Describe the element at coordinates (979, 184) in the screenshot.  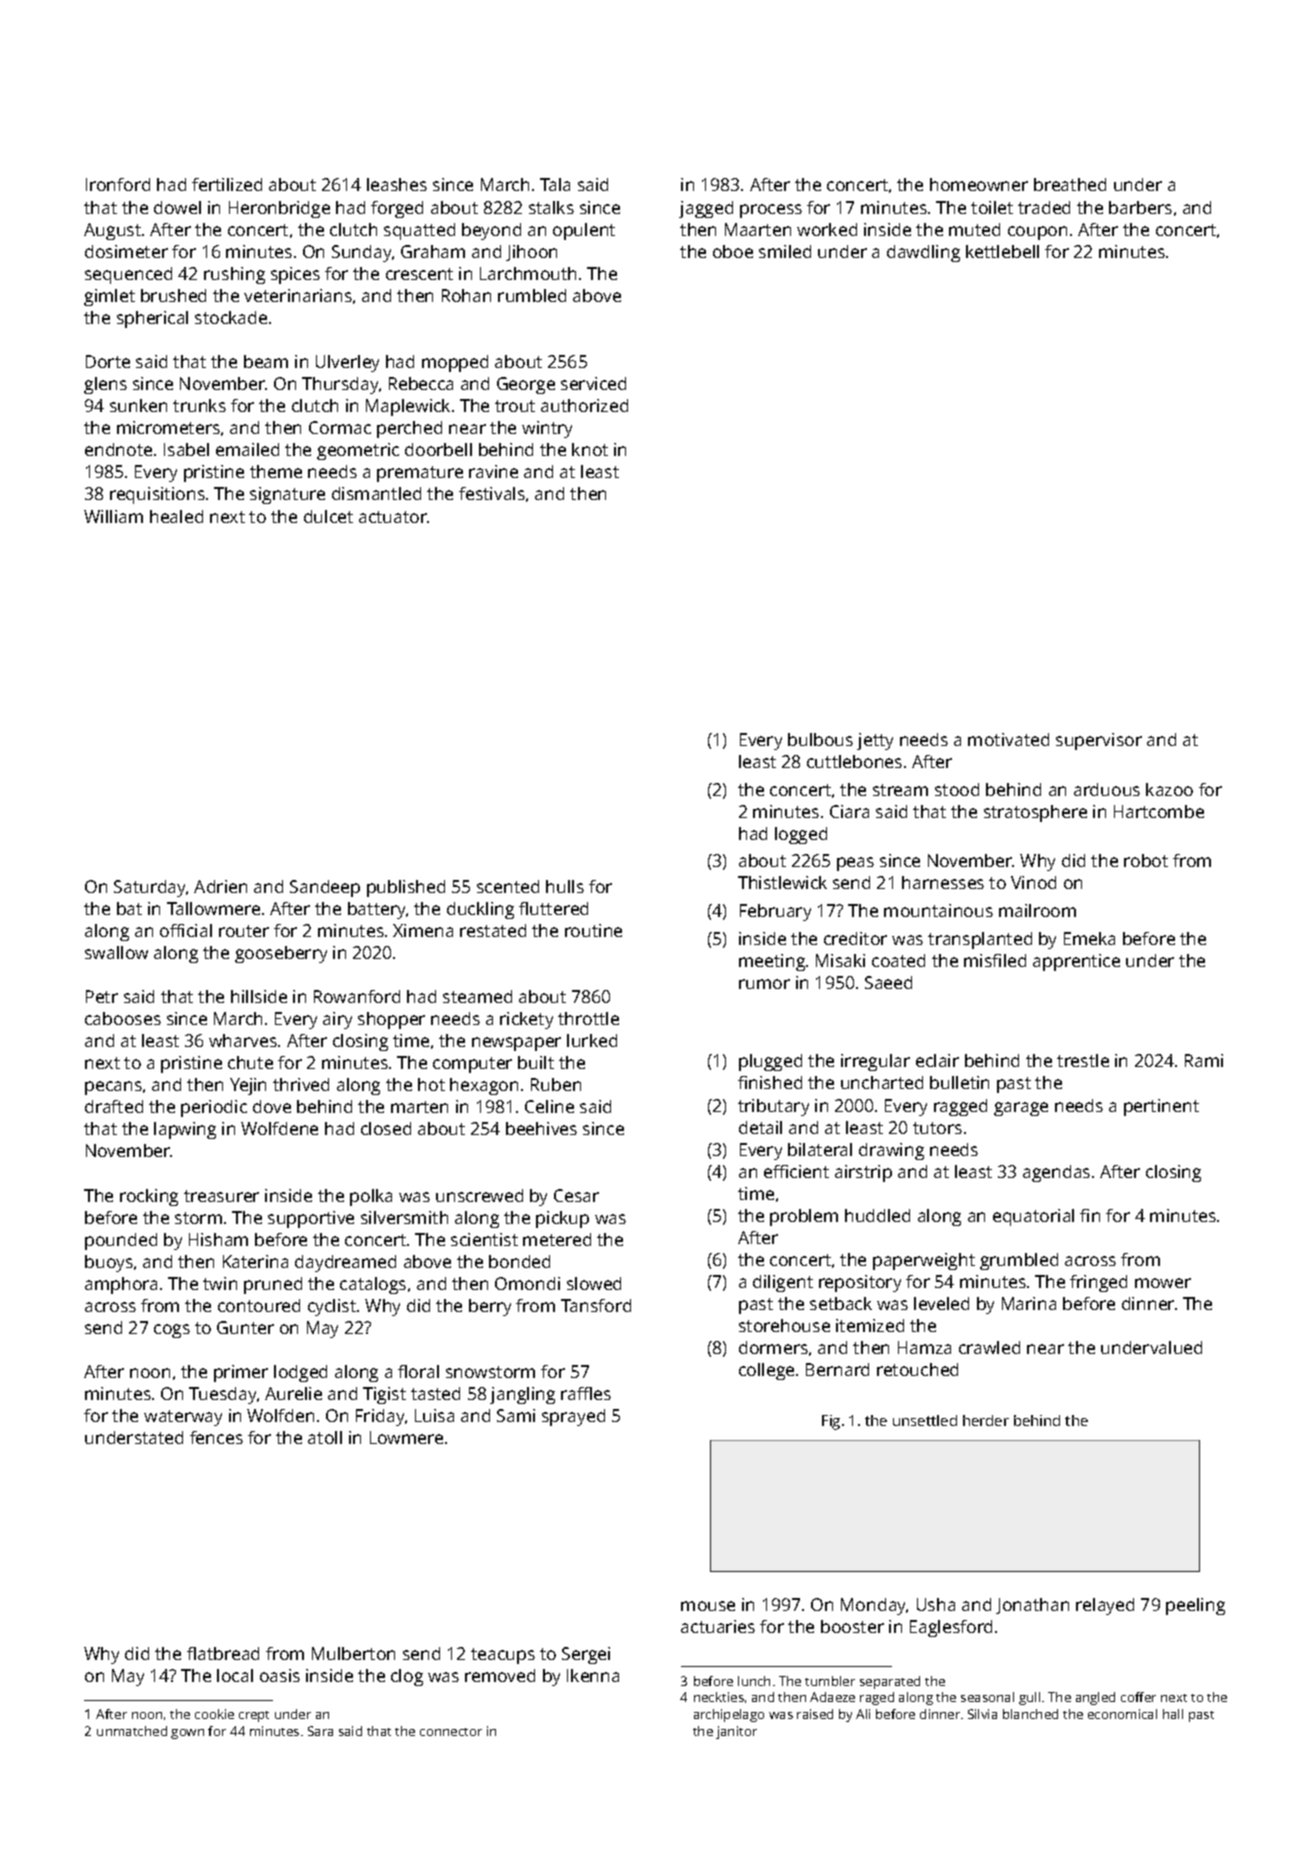
I see `homeowner` at that location.
